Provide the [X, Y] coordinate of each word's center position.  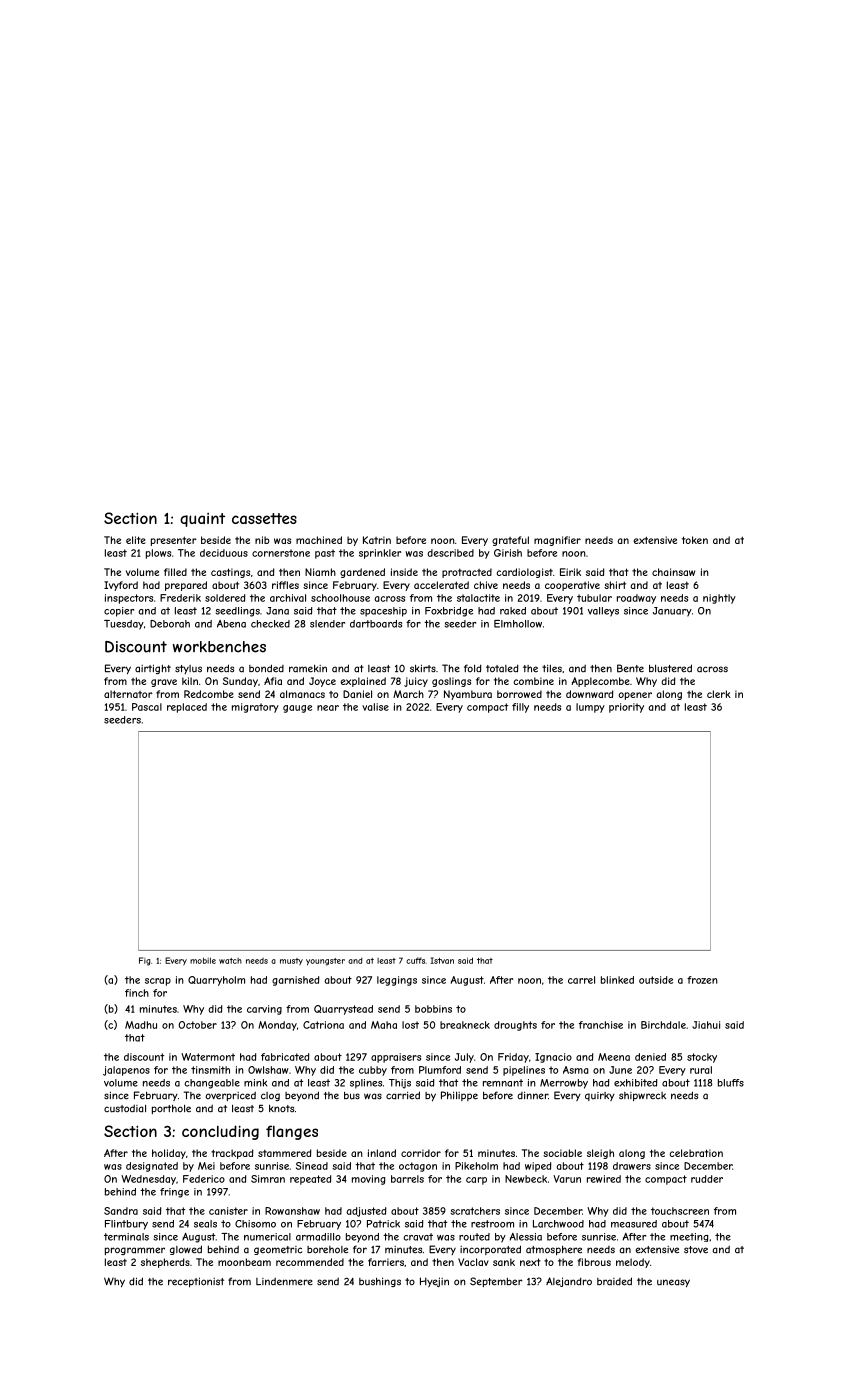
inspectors [129, 599]
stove [696, 1250]
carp [476, 1181]
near [328, 708]
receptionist [196, 1282]
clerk [719, 694]
